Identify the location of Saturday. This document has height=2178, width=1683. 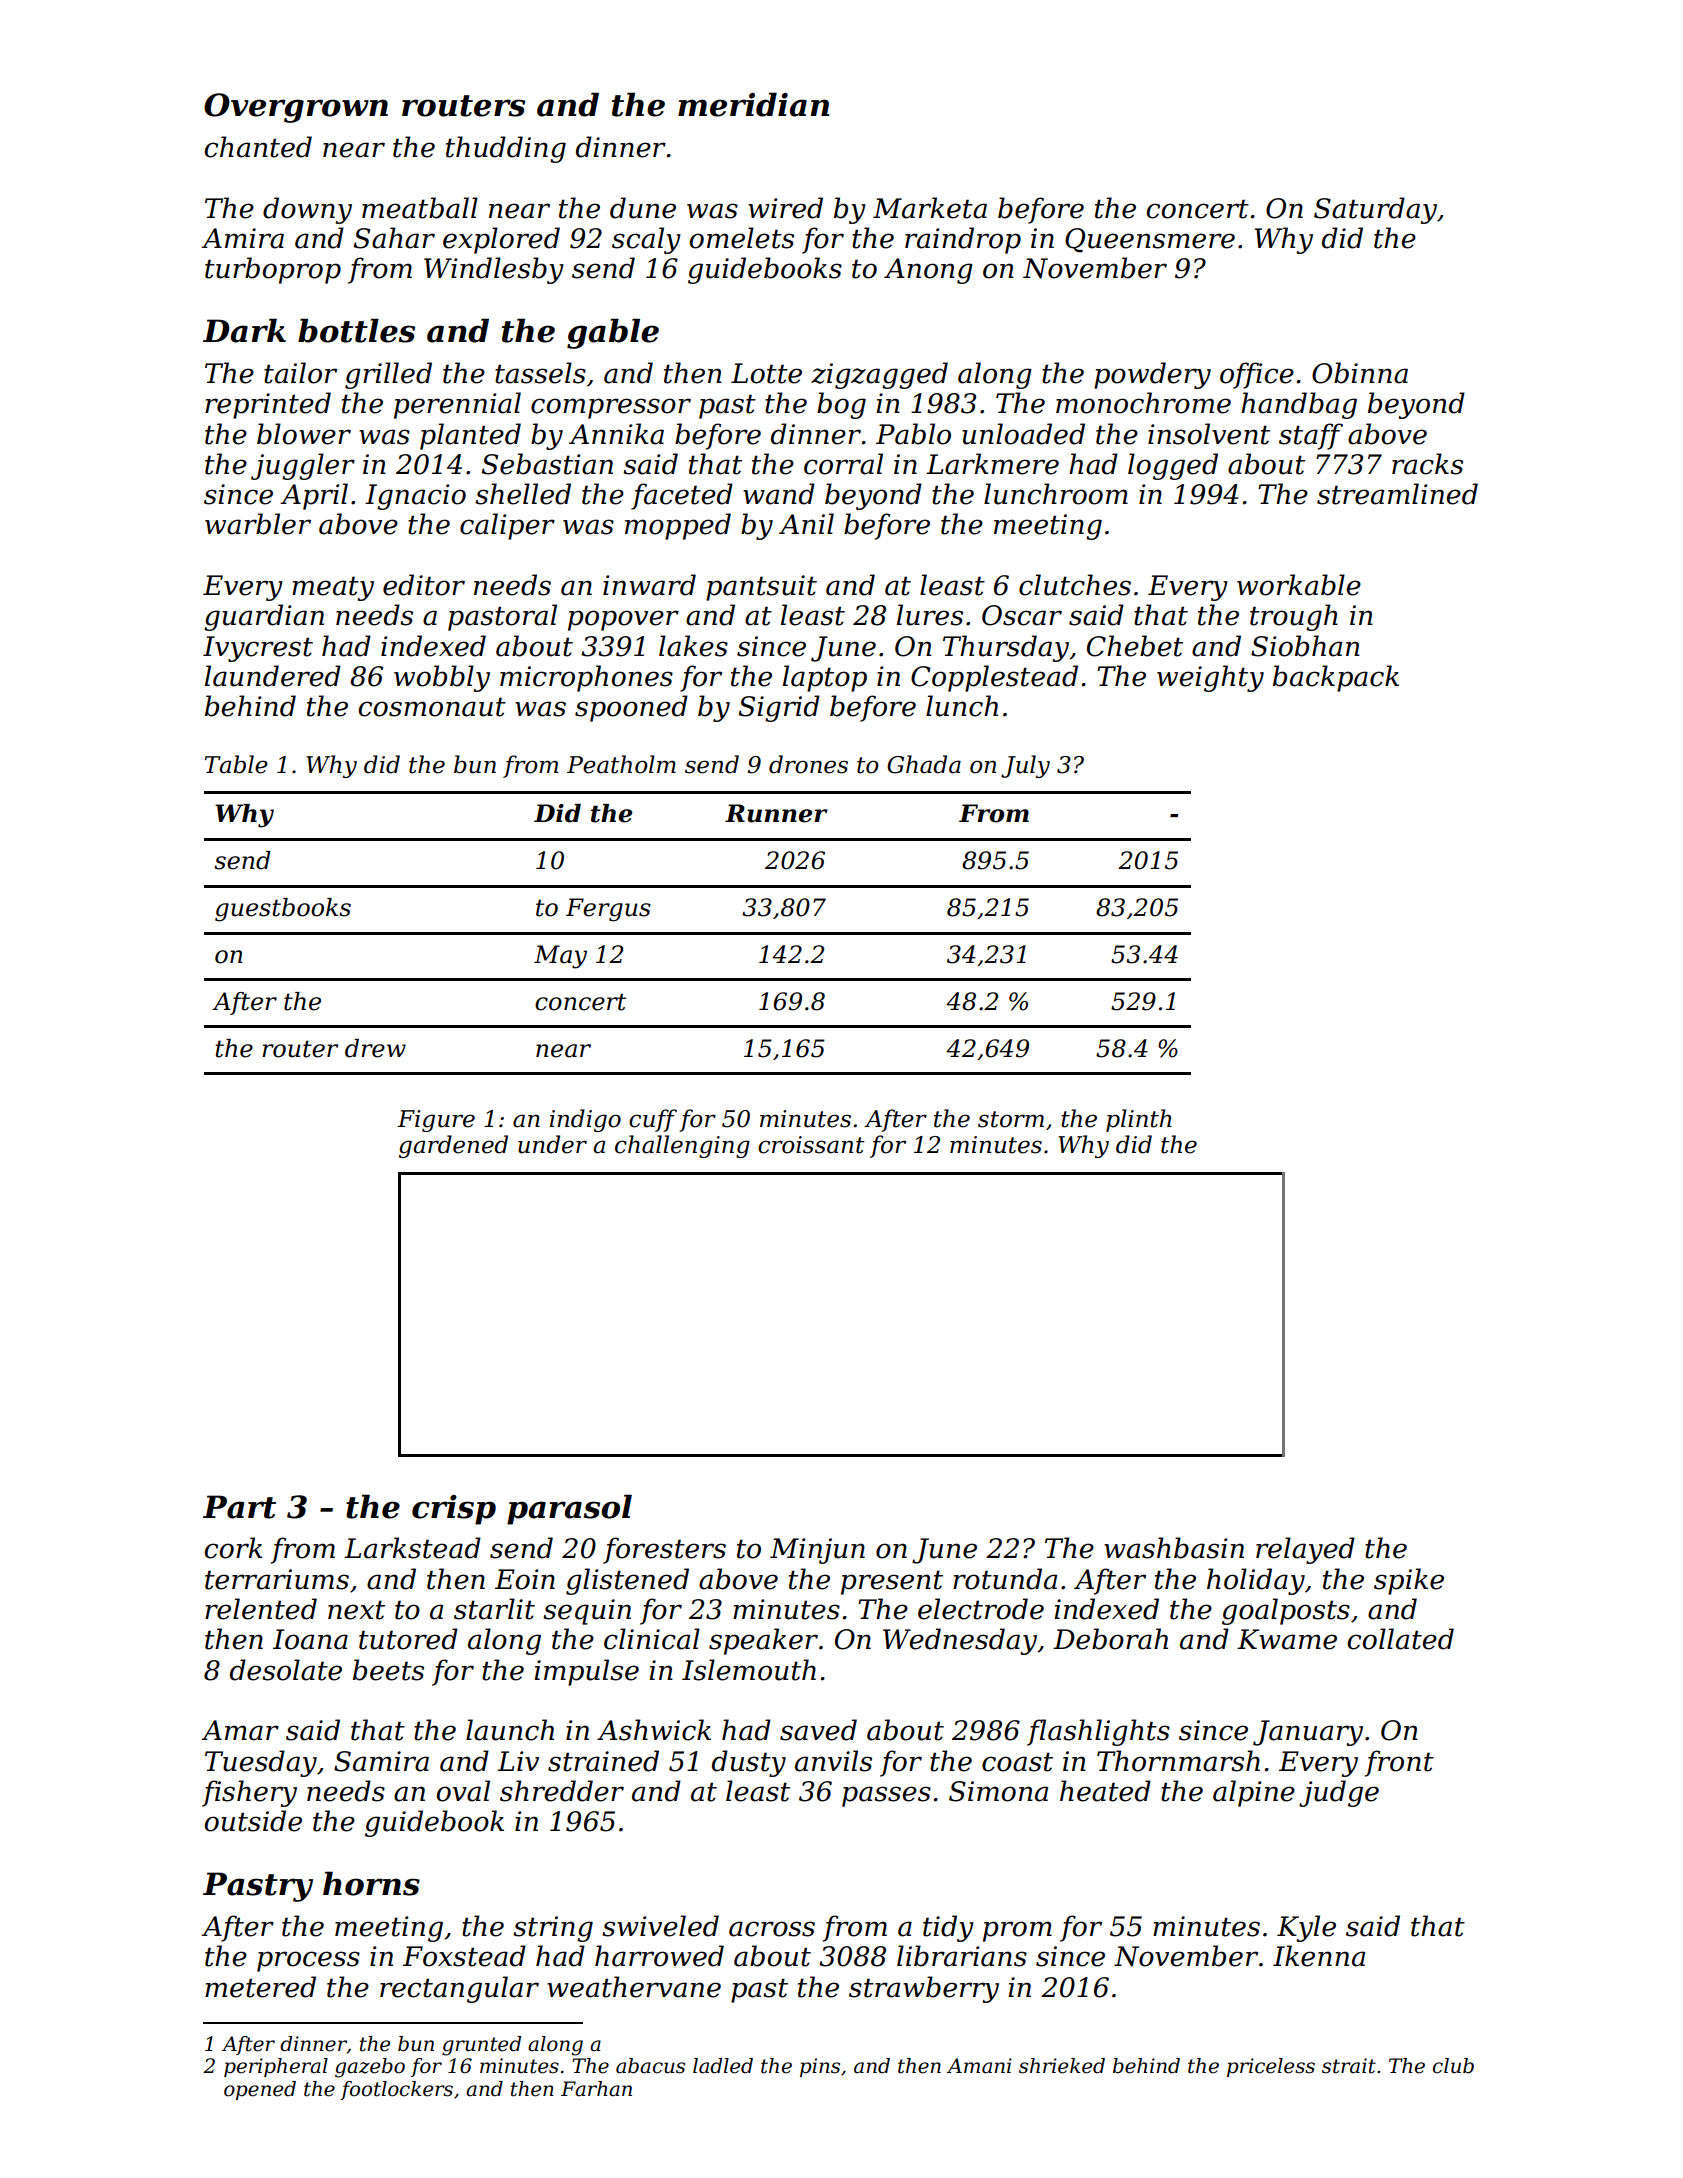
(1375, 210).
